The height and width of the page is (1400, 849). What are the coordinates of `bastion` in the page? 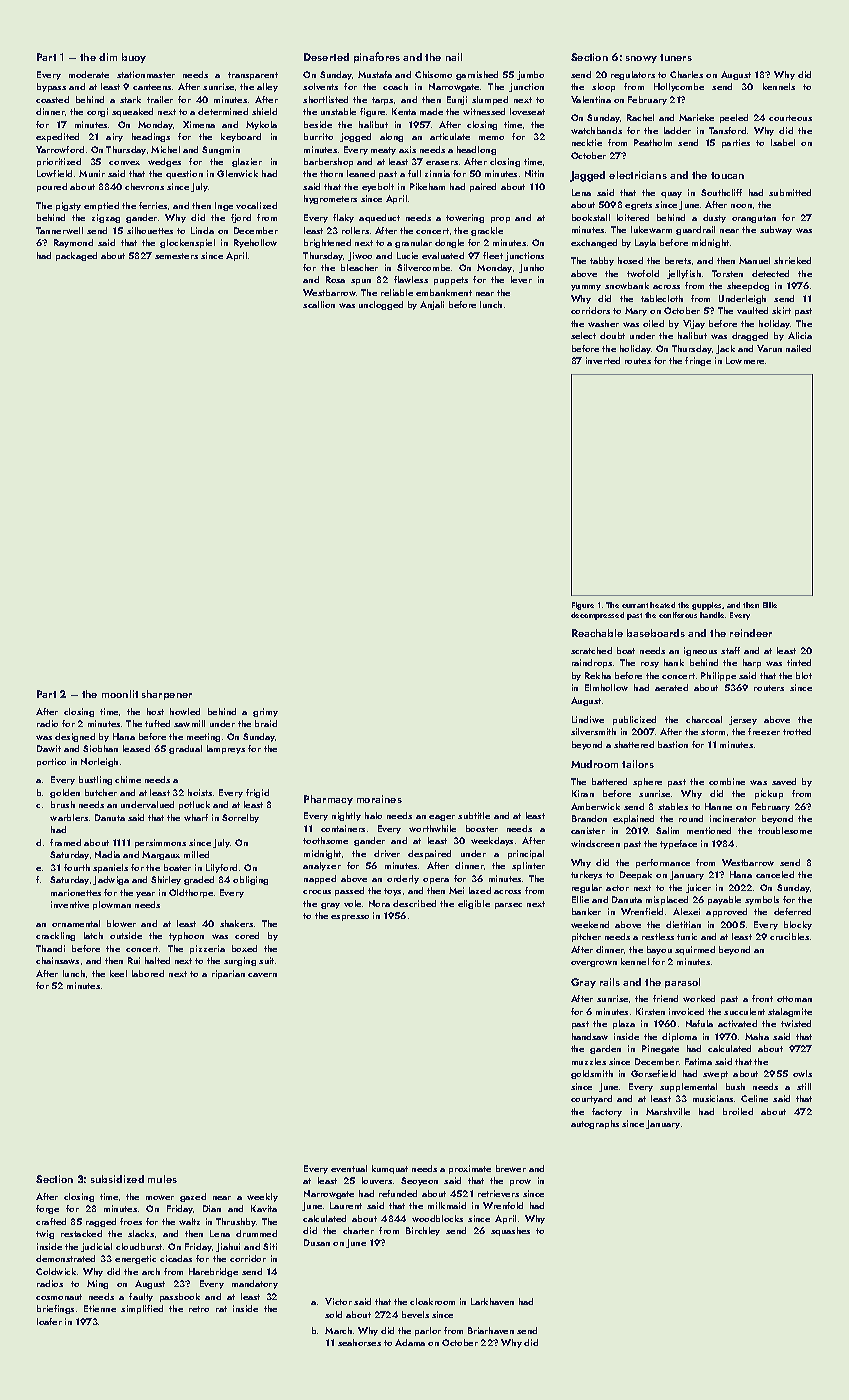 It's located at (673, 744).
